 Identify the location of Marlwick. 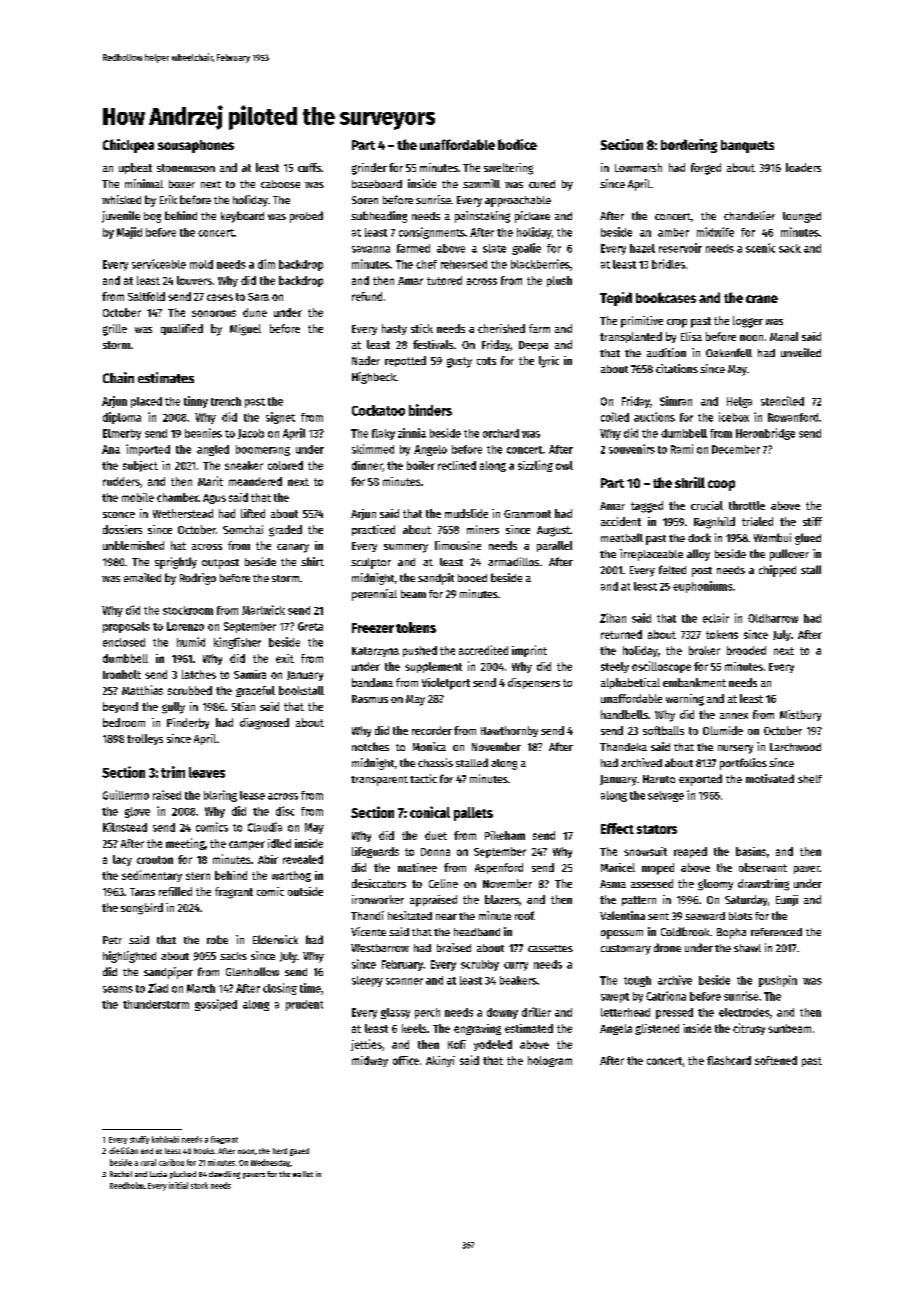
(263, 610).
